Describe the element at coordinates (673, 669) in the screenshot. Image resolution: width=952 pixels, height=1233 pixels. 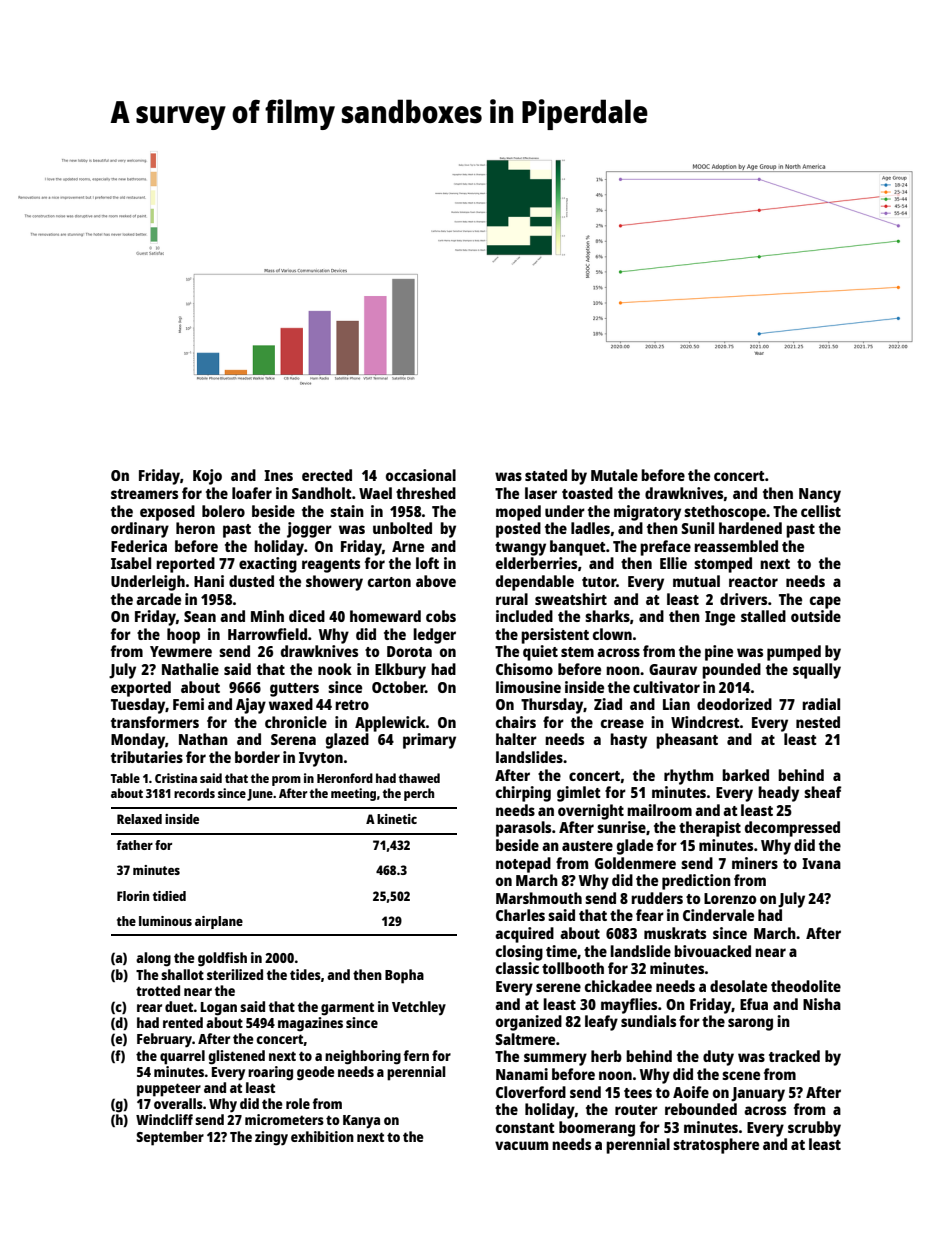
I see `Gaurav` at that location.
